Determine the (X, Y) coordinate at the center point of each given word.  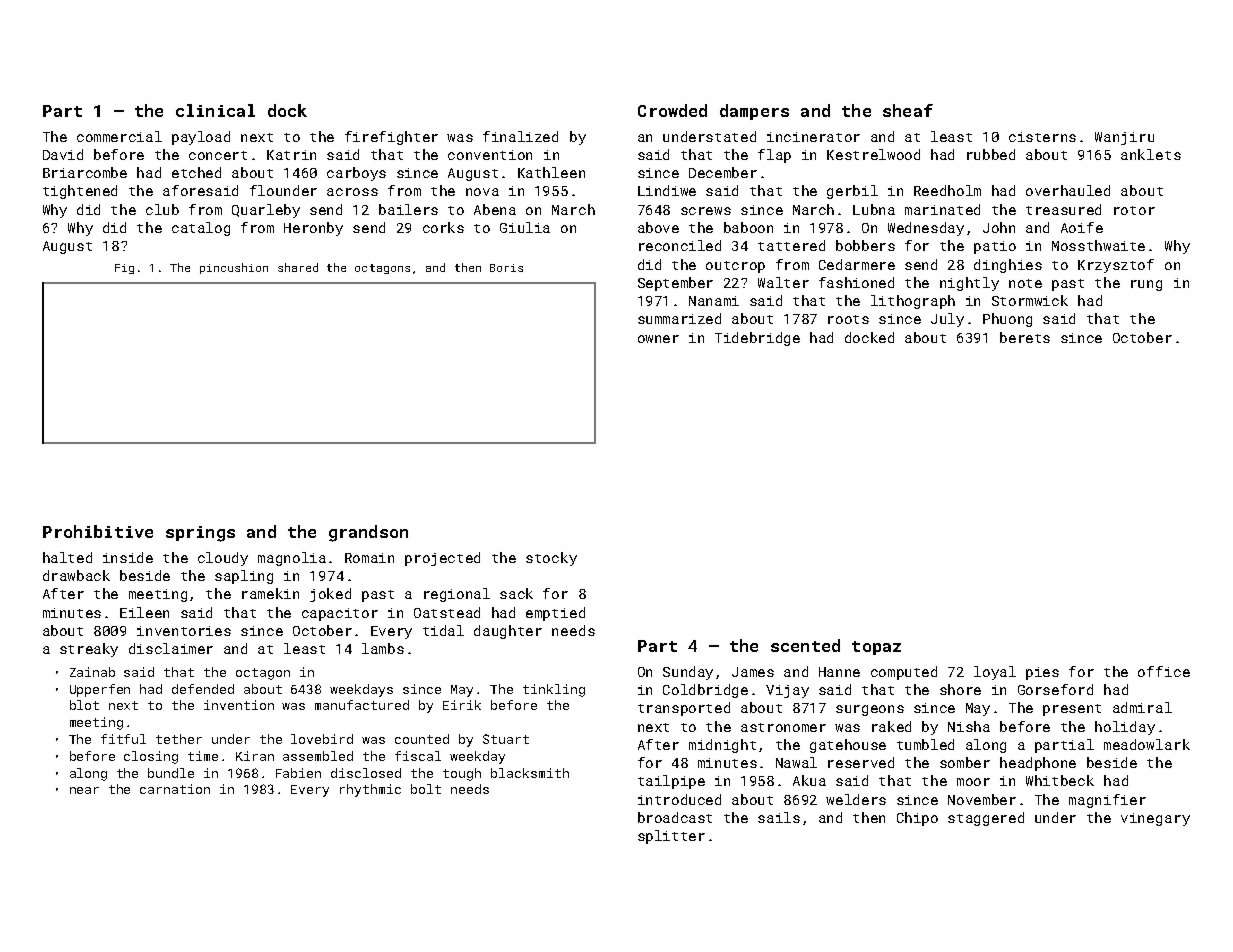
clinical (215, 110)
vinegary (1155, 819)
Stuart (506, 739)
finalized (520, 136)
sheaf (908, 110)
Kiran (255, 756)
